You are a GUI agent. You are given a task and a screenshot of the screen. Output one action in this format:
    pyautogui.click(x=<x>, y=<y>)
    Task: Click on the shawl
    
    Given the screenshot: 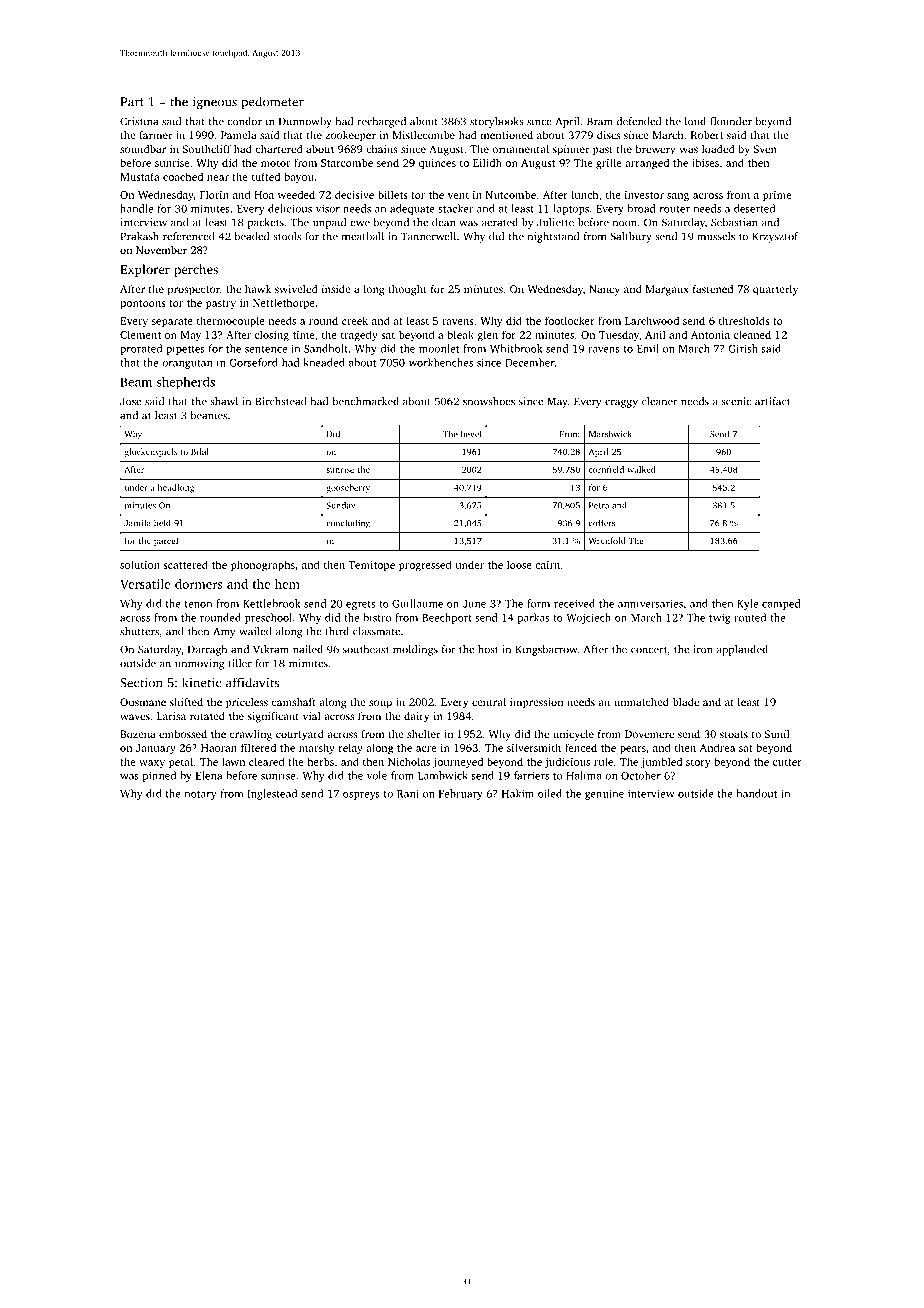 What is the action you would take?
    pyautogui.click(x=224, y=401)
